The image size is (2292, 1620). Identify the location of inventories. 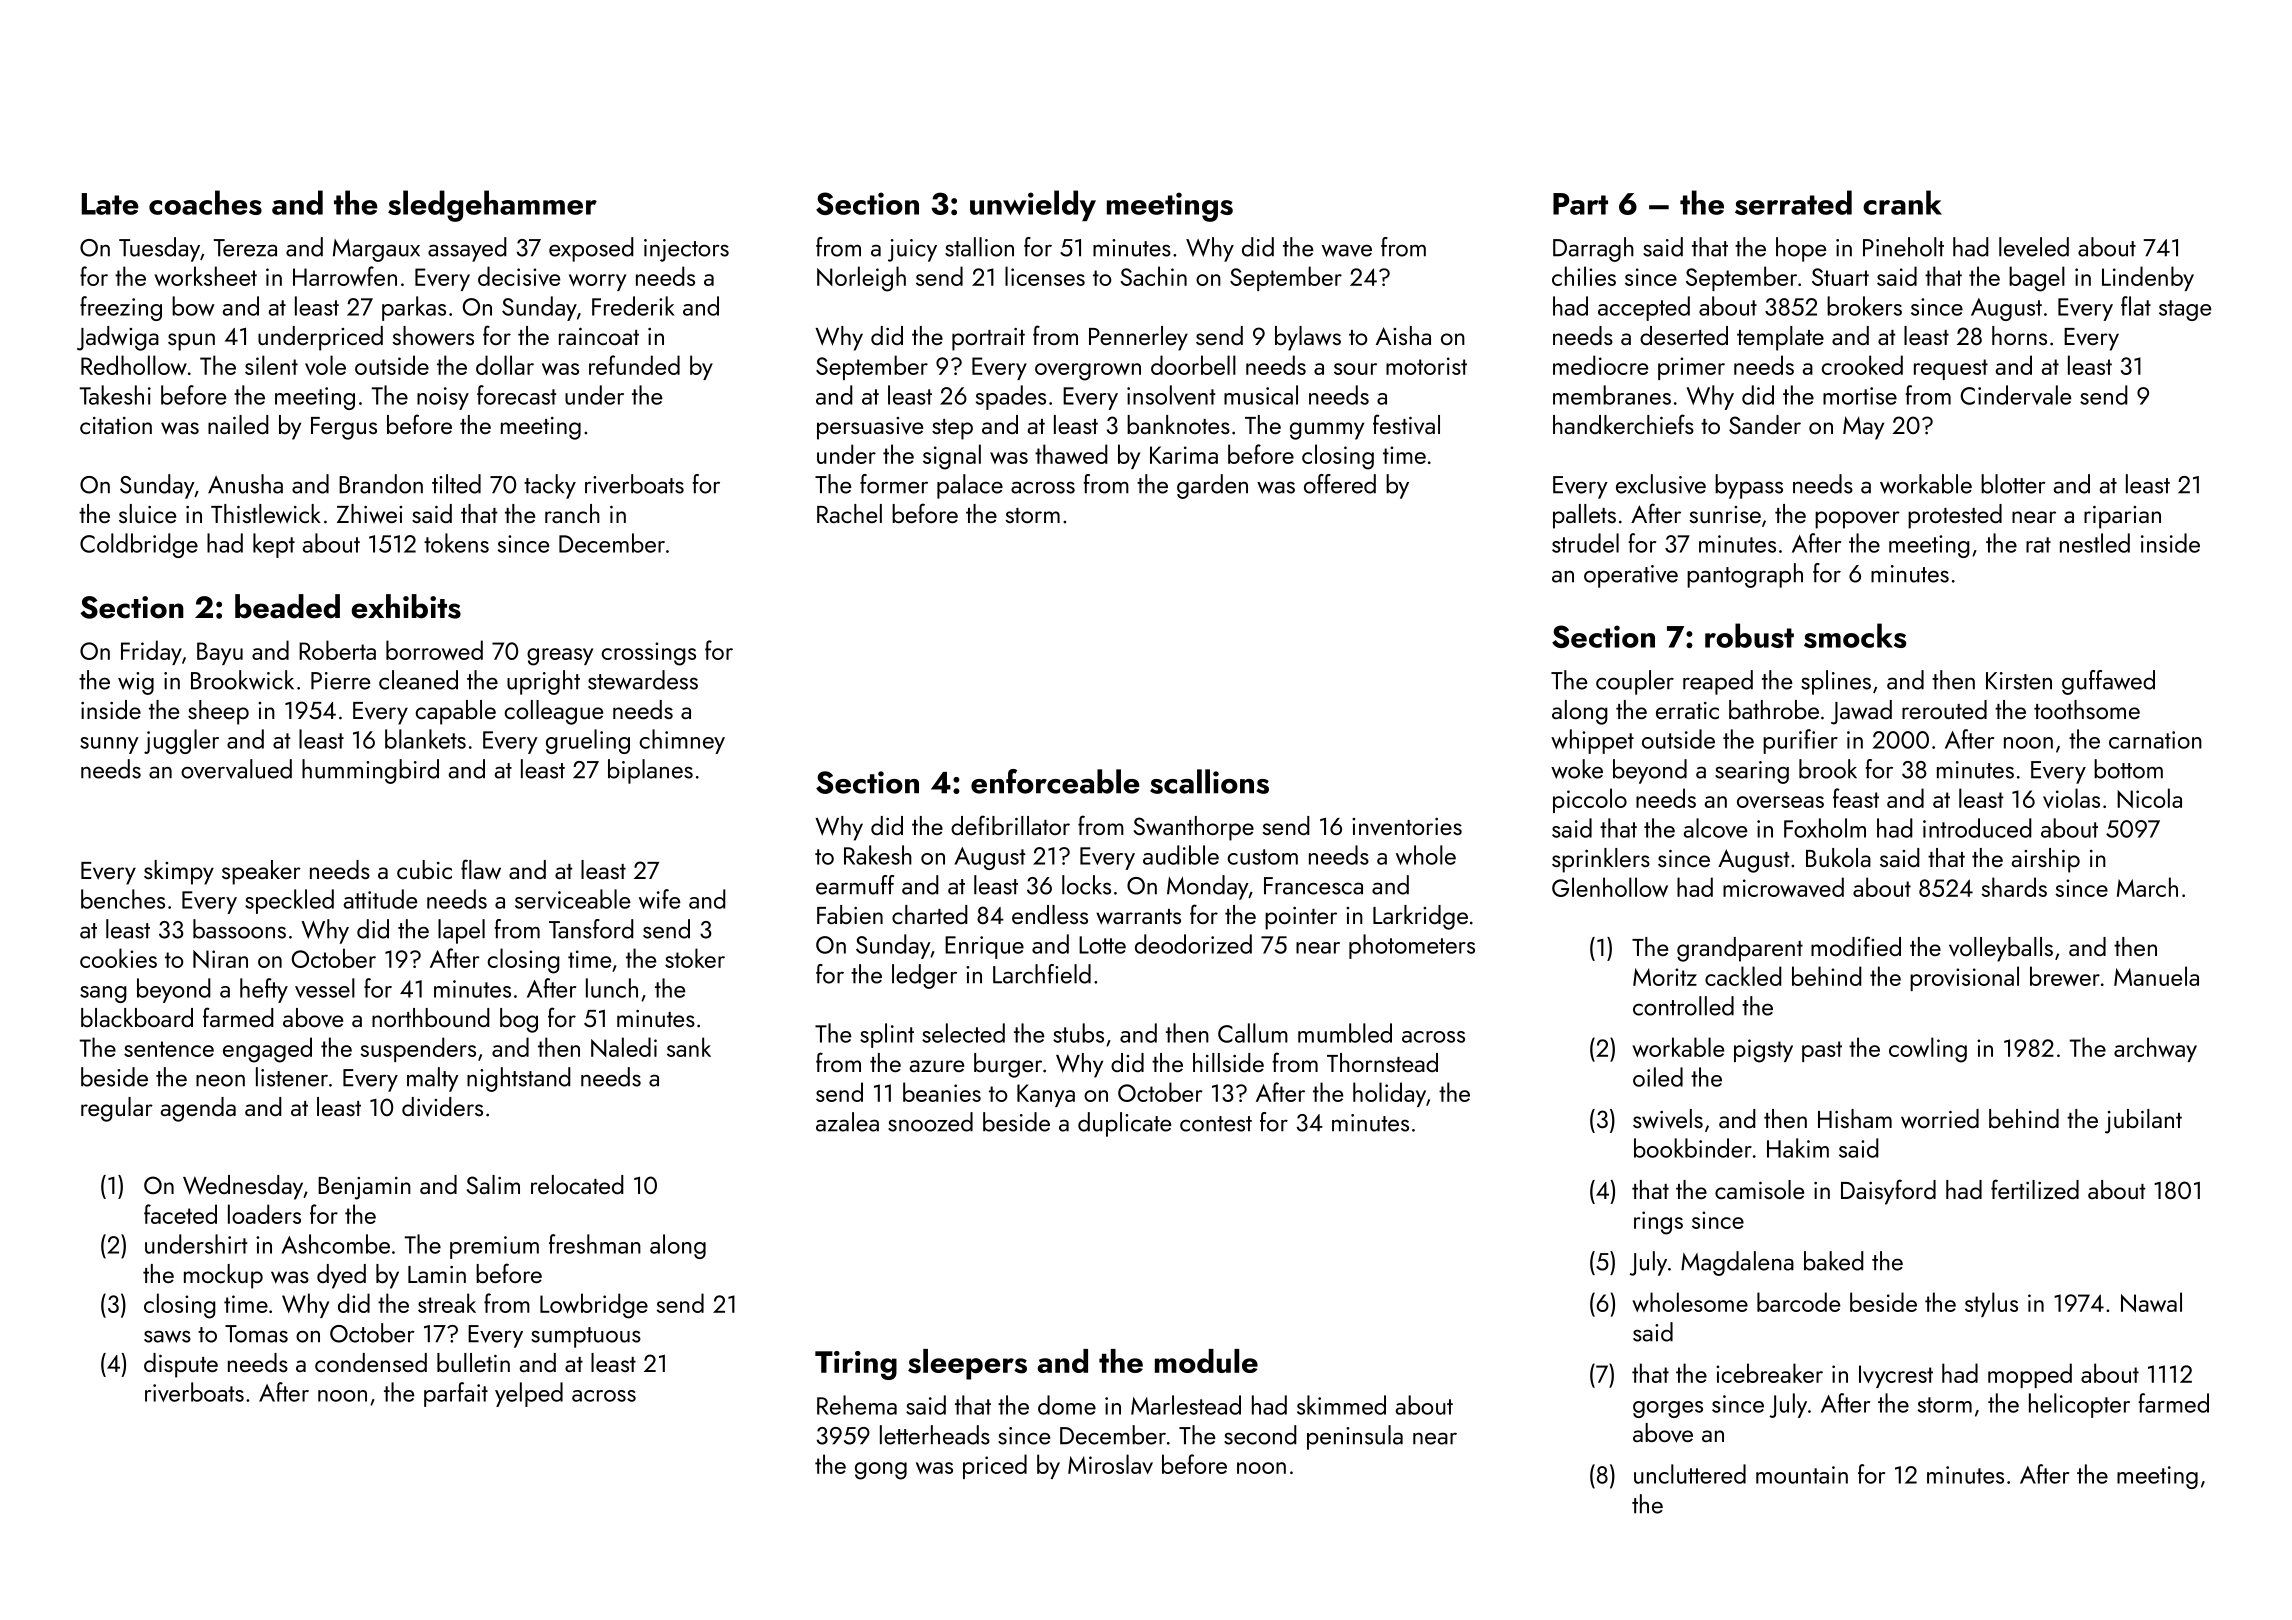
(1407, 827).
